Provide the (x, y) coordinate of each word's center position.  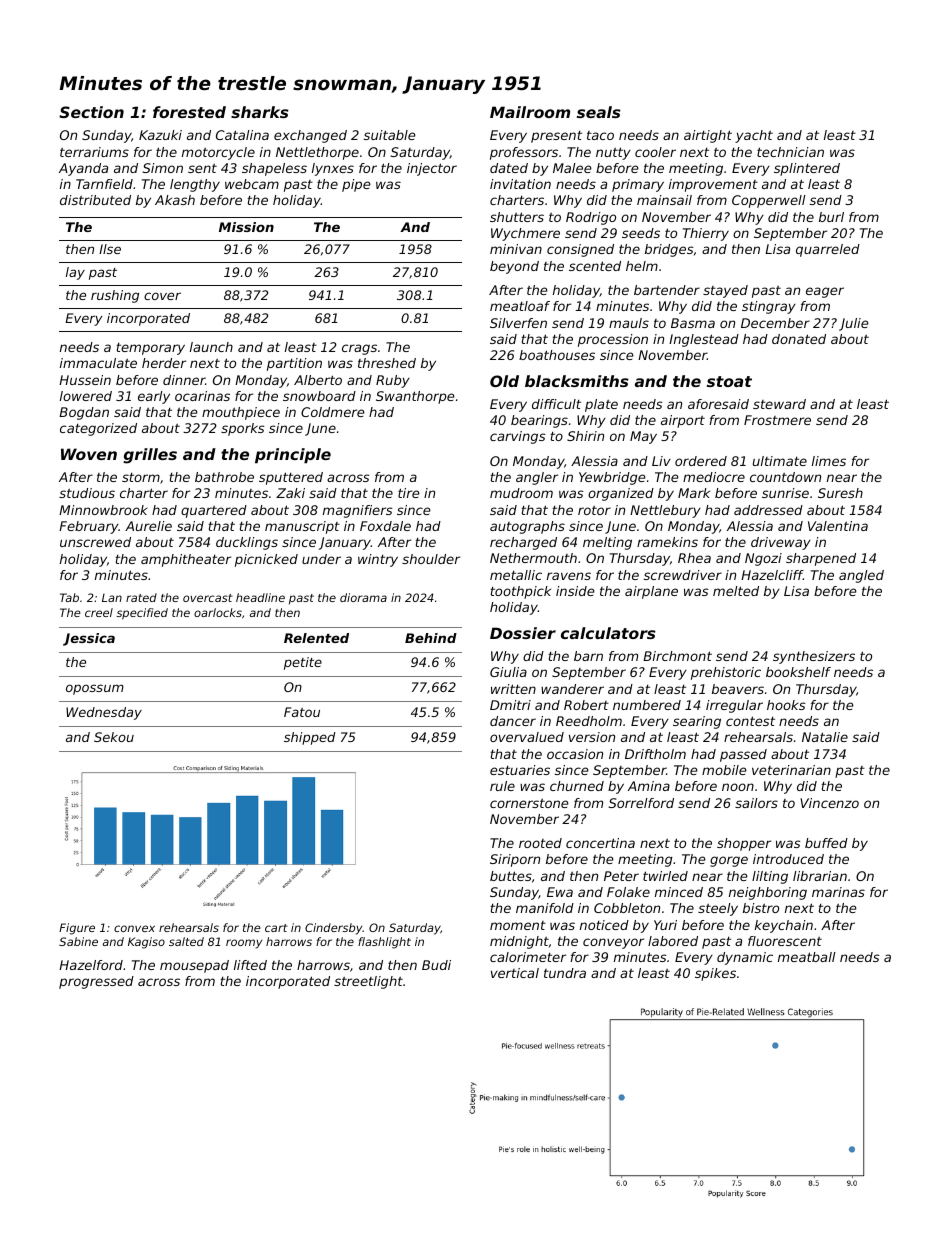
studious (87, 493)
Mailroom (530, 112)
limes (829, 461)
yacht (754, 136)
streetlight (368, 982)
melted (736, 591)
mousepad (194, 966)
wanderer (572, 689)
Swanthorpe (415, 397)
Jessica (89, 639)
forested (189, 112)
